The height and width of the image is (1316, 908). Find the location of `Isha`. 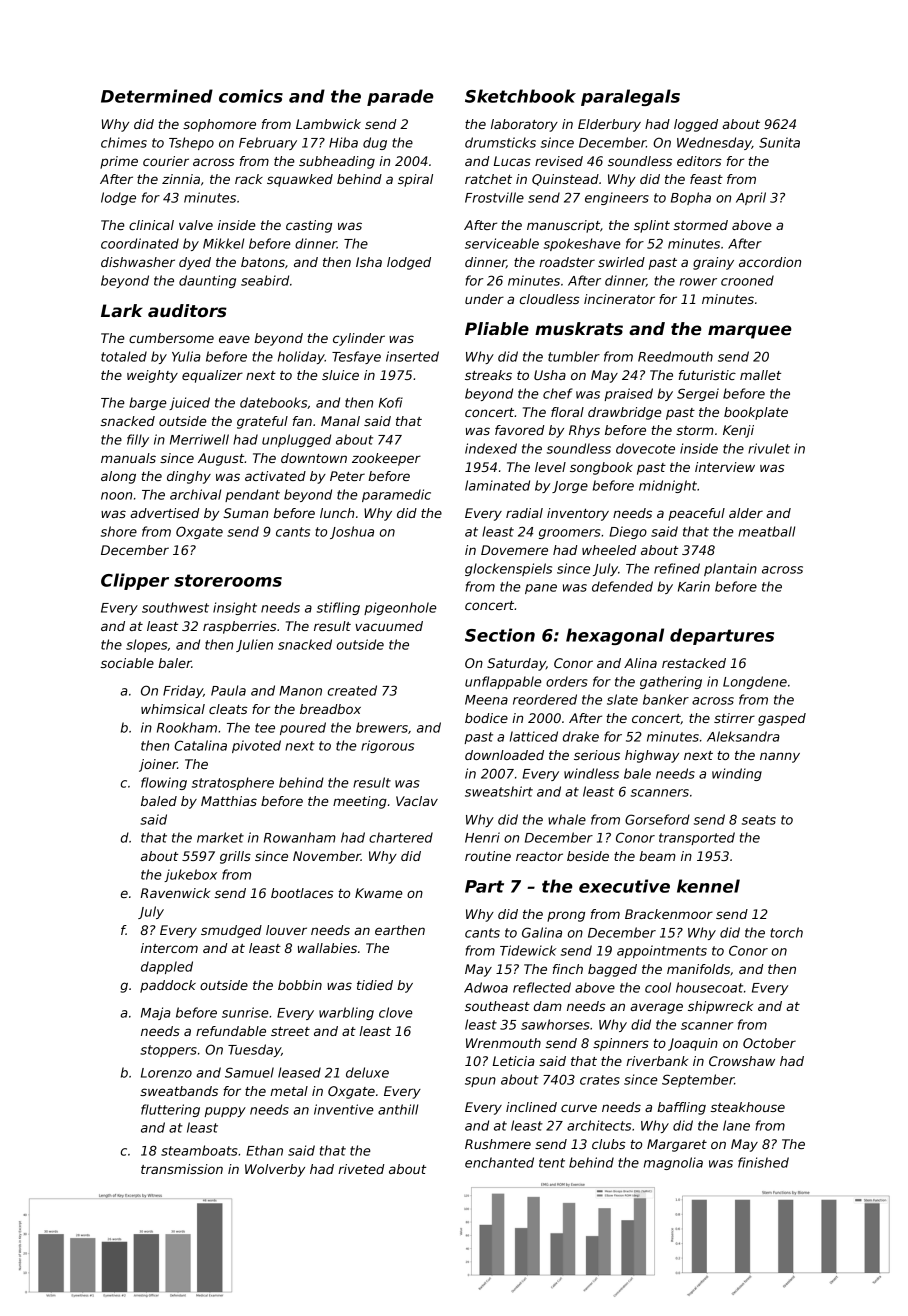

Isha is located at coordinates (369, 262).
